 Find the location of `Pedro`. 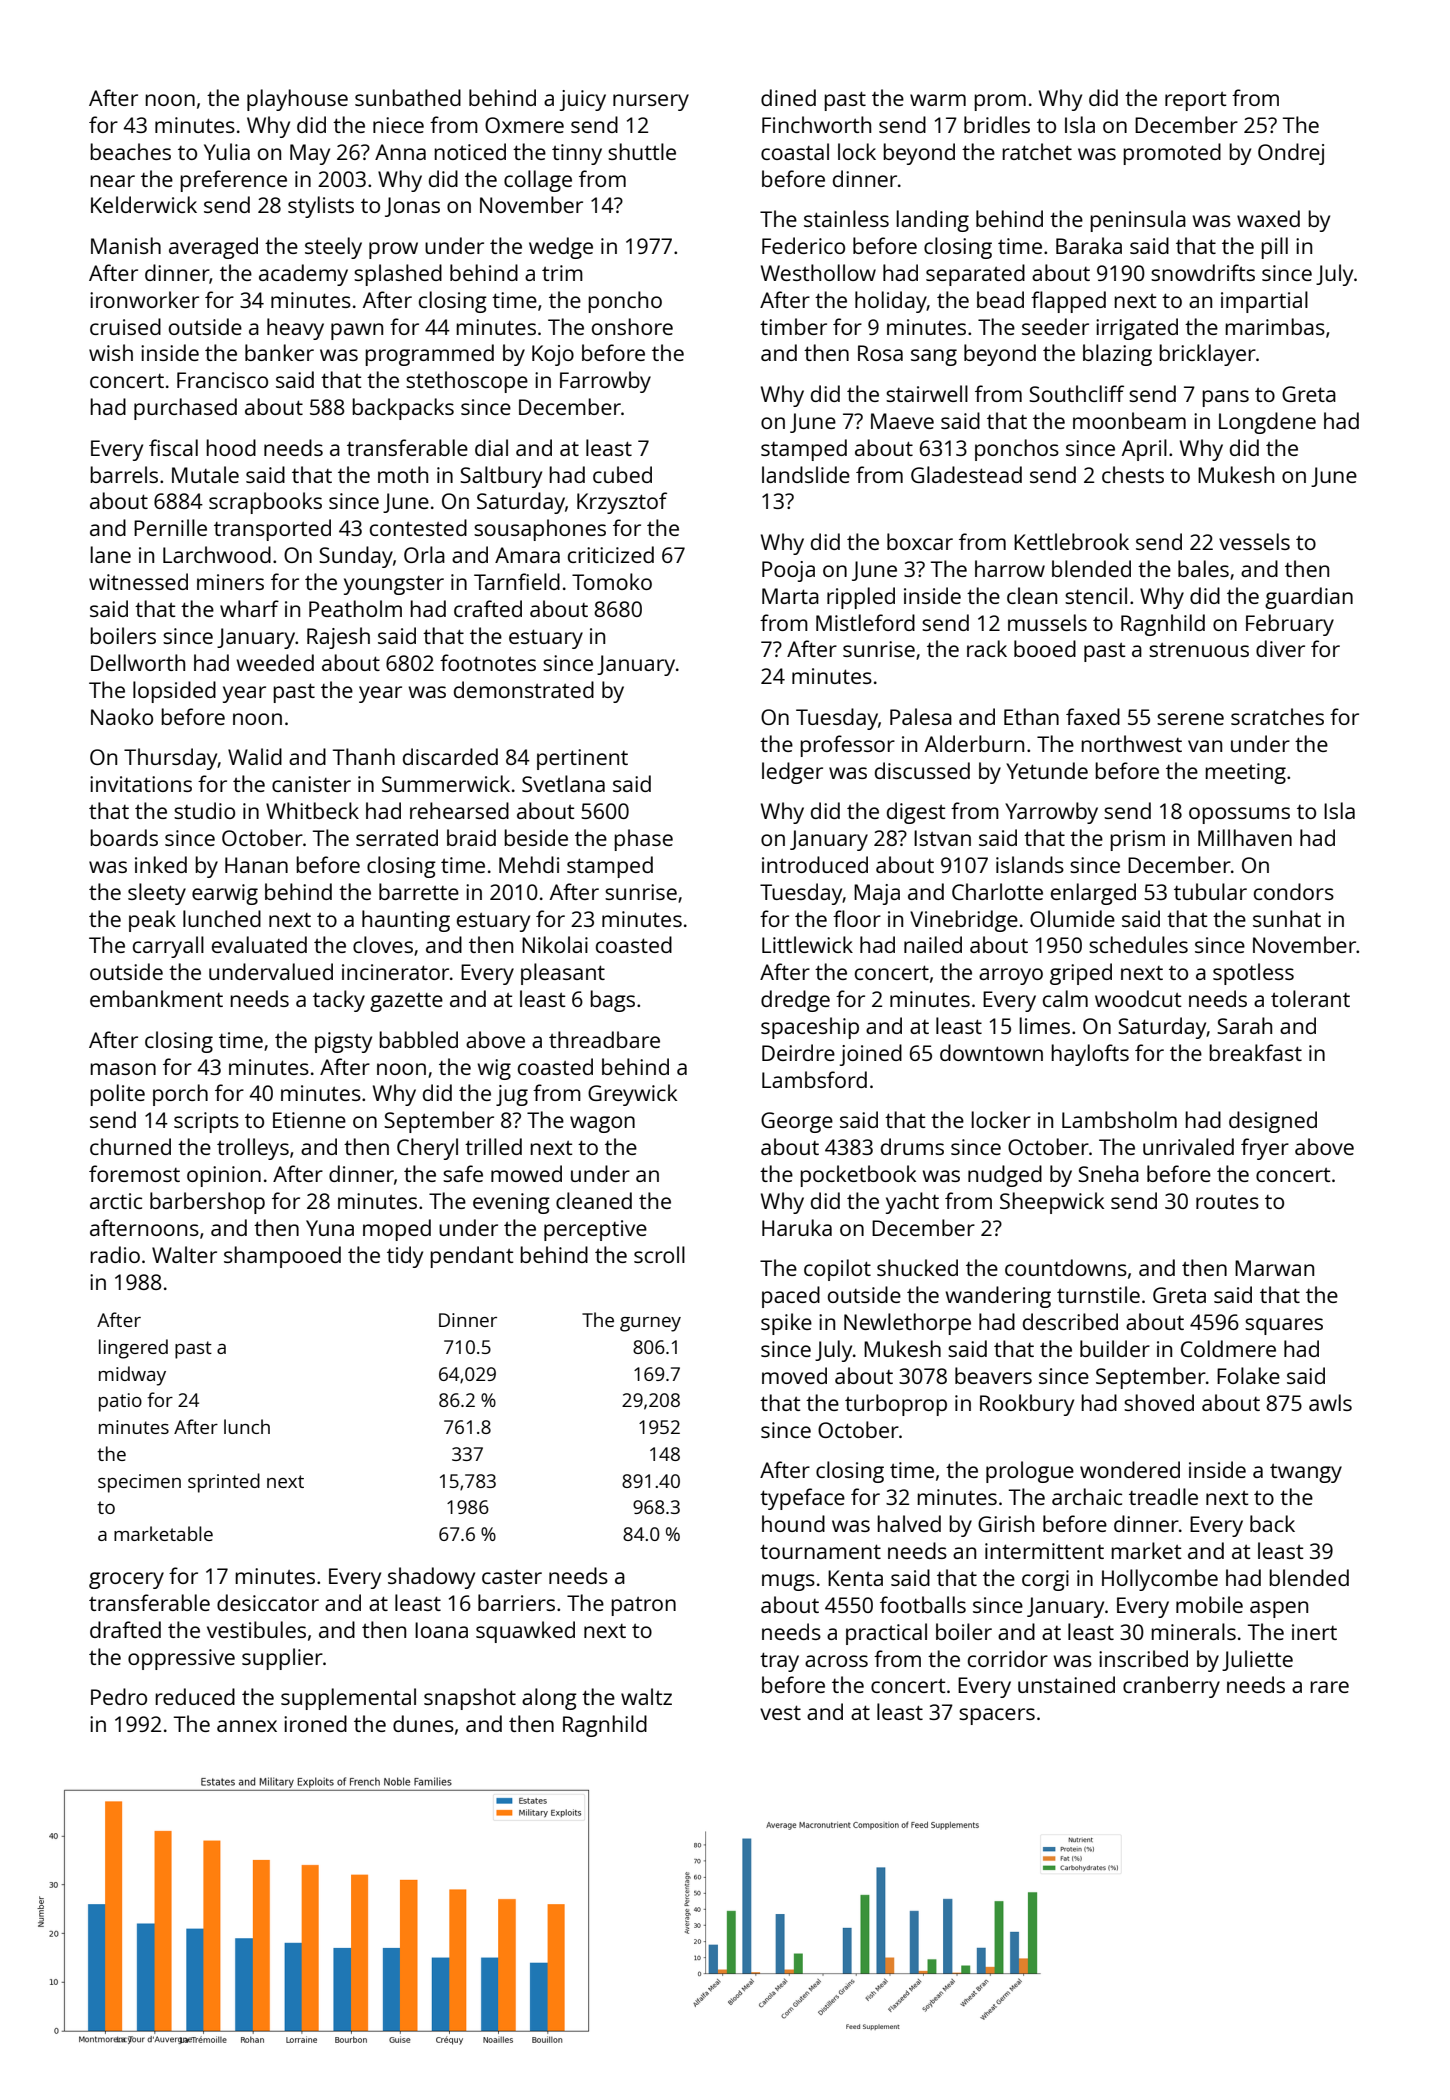

Pedro is located at coordinates (119, 1696).
